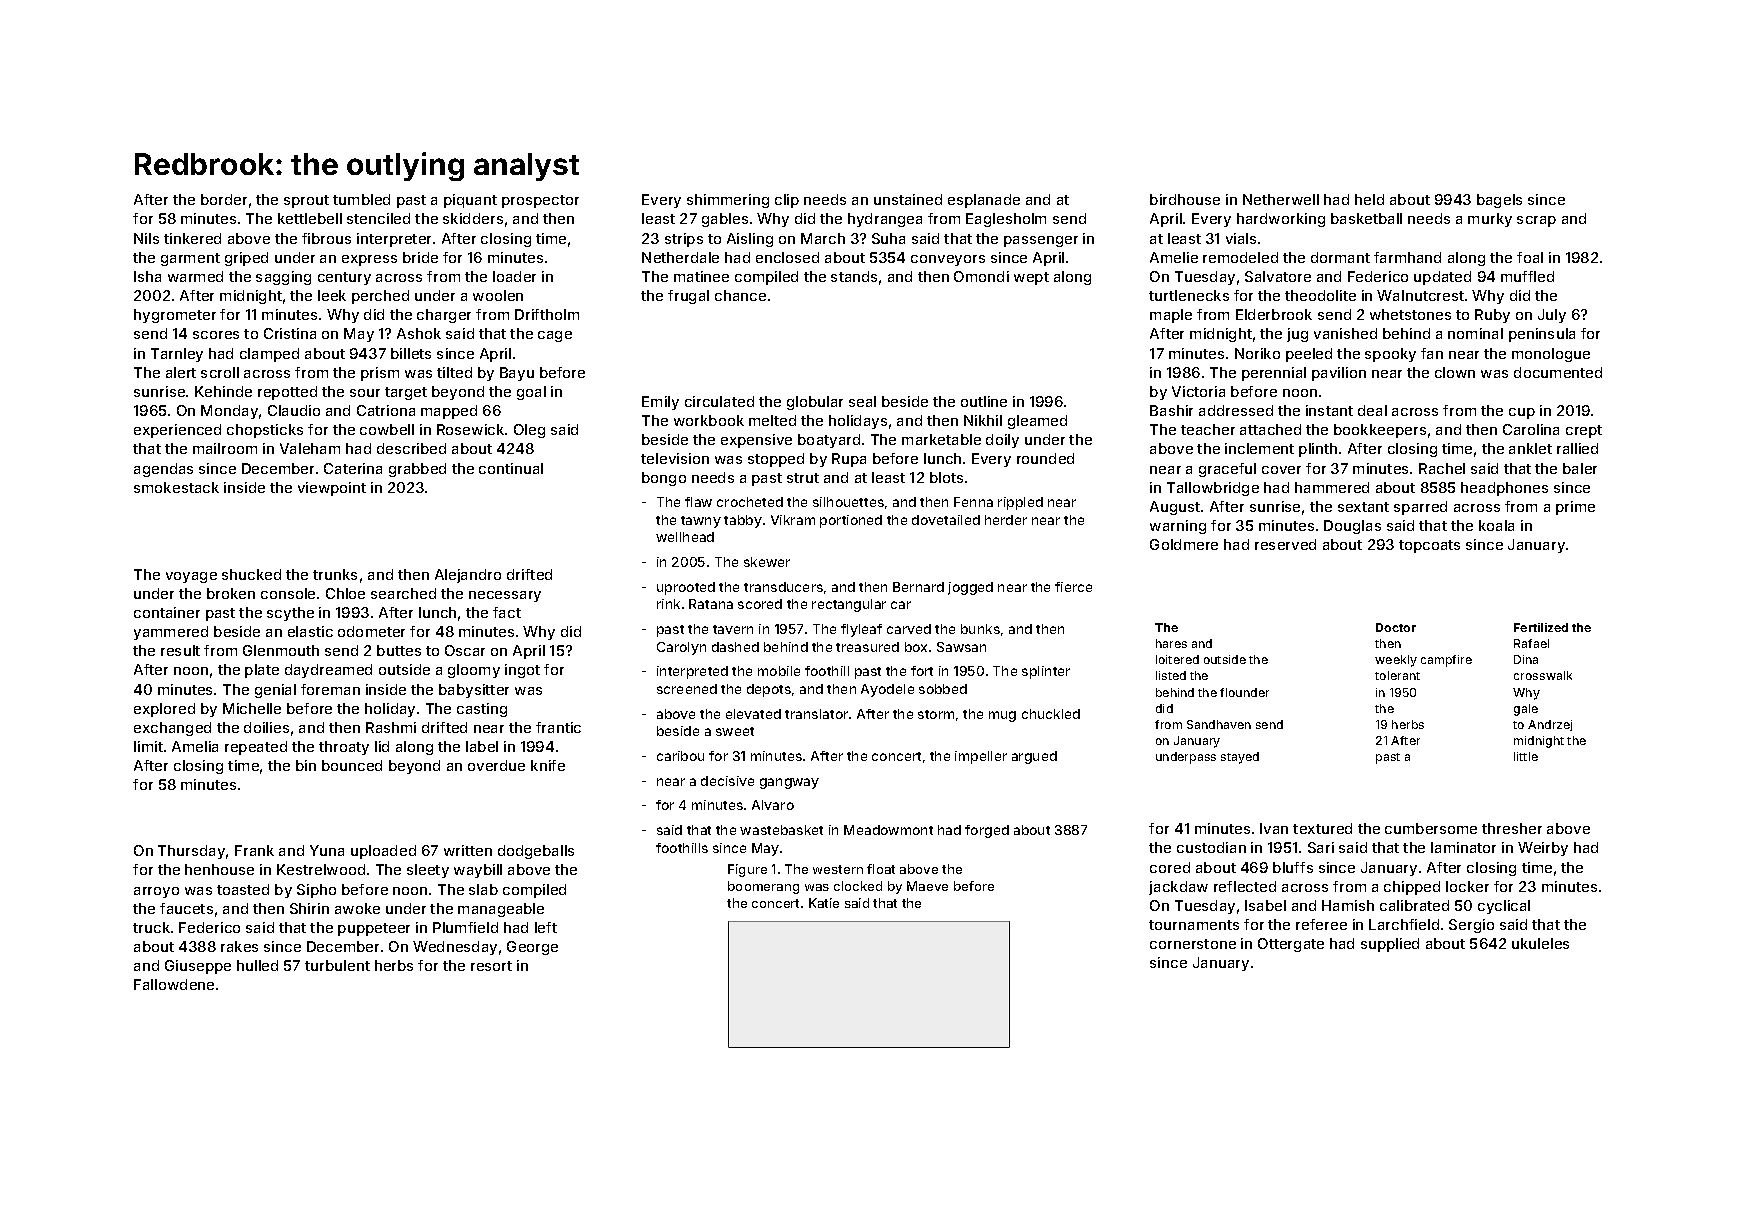 The image size is (1738, 1229). I want to click on Thursday, so click(191, 852).
